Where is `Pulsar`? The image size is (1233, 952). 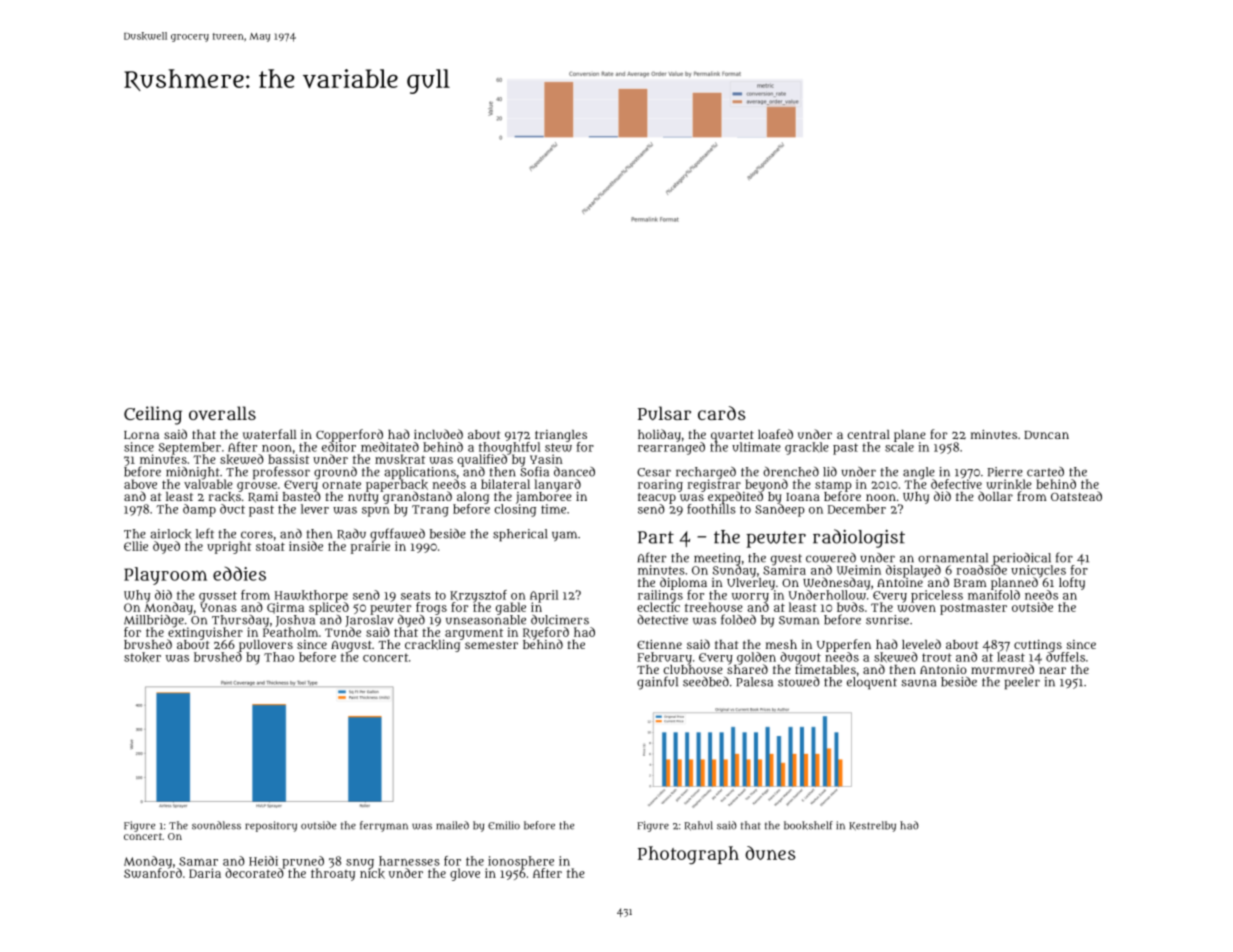
Pulsar is located at coordinates (664, 413).
